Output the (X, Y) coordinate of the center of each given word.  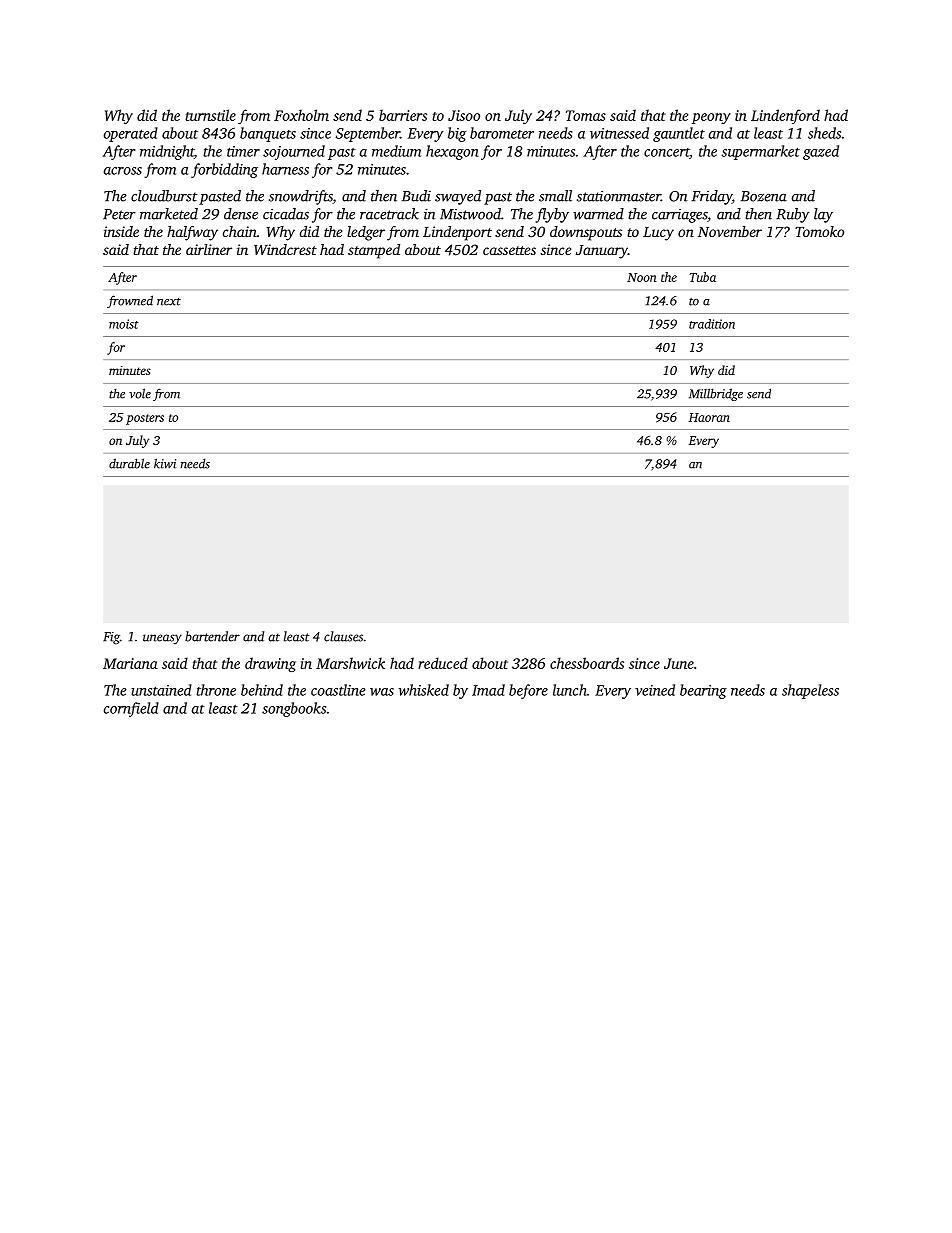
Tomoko (819, 231)
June (679, 663)
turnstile (210, 115)
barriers (403, 115)
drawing (270, 664)
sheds (824, 133)
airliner (209, 249)
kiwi (165, 463)
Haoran (709, 417)
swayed (458, 197)
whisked (424, 690)
